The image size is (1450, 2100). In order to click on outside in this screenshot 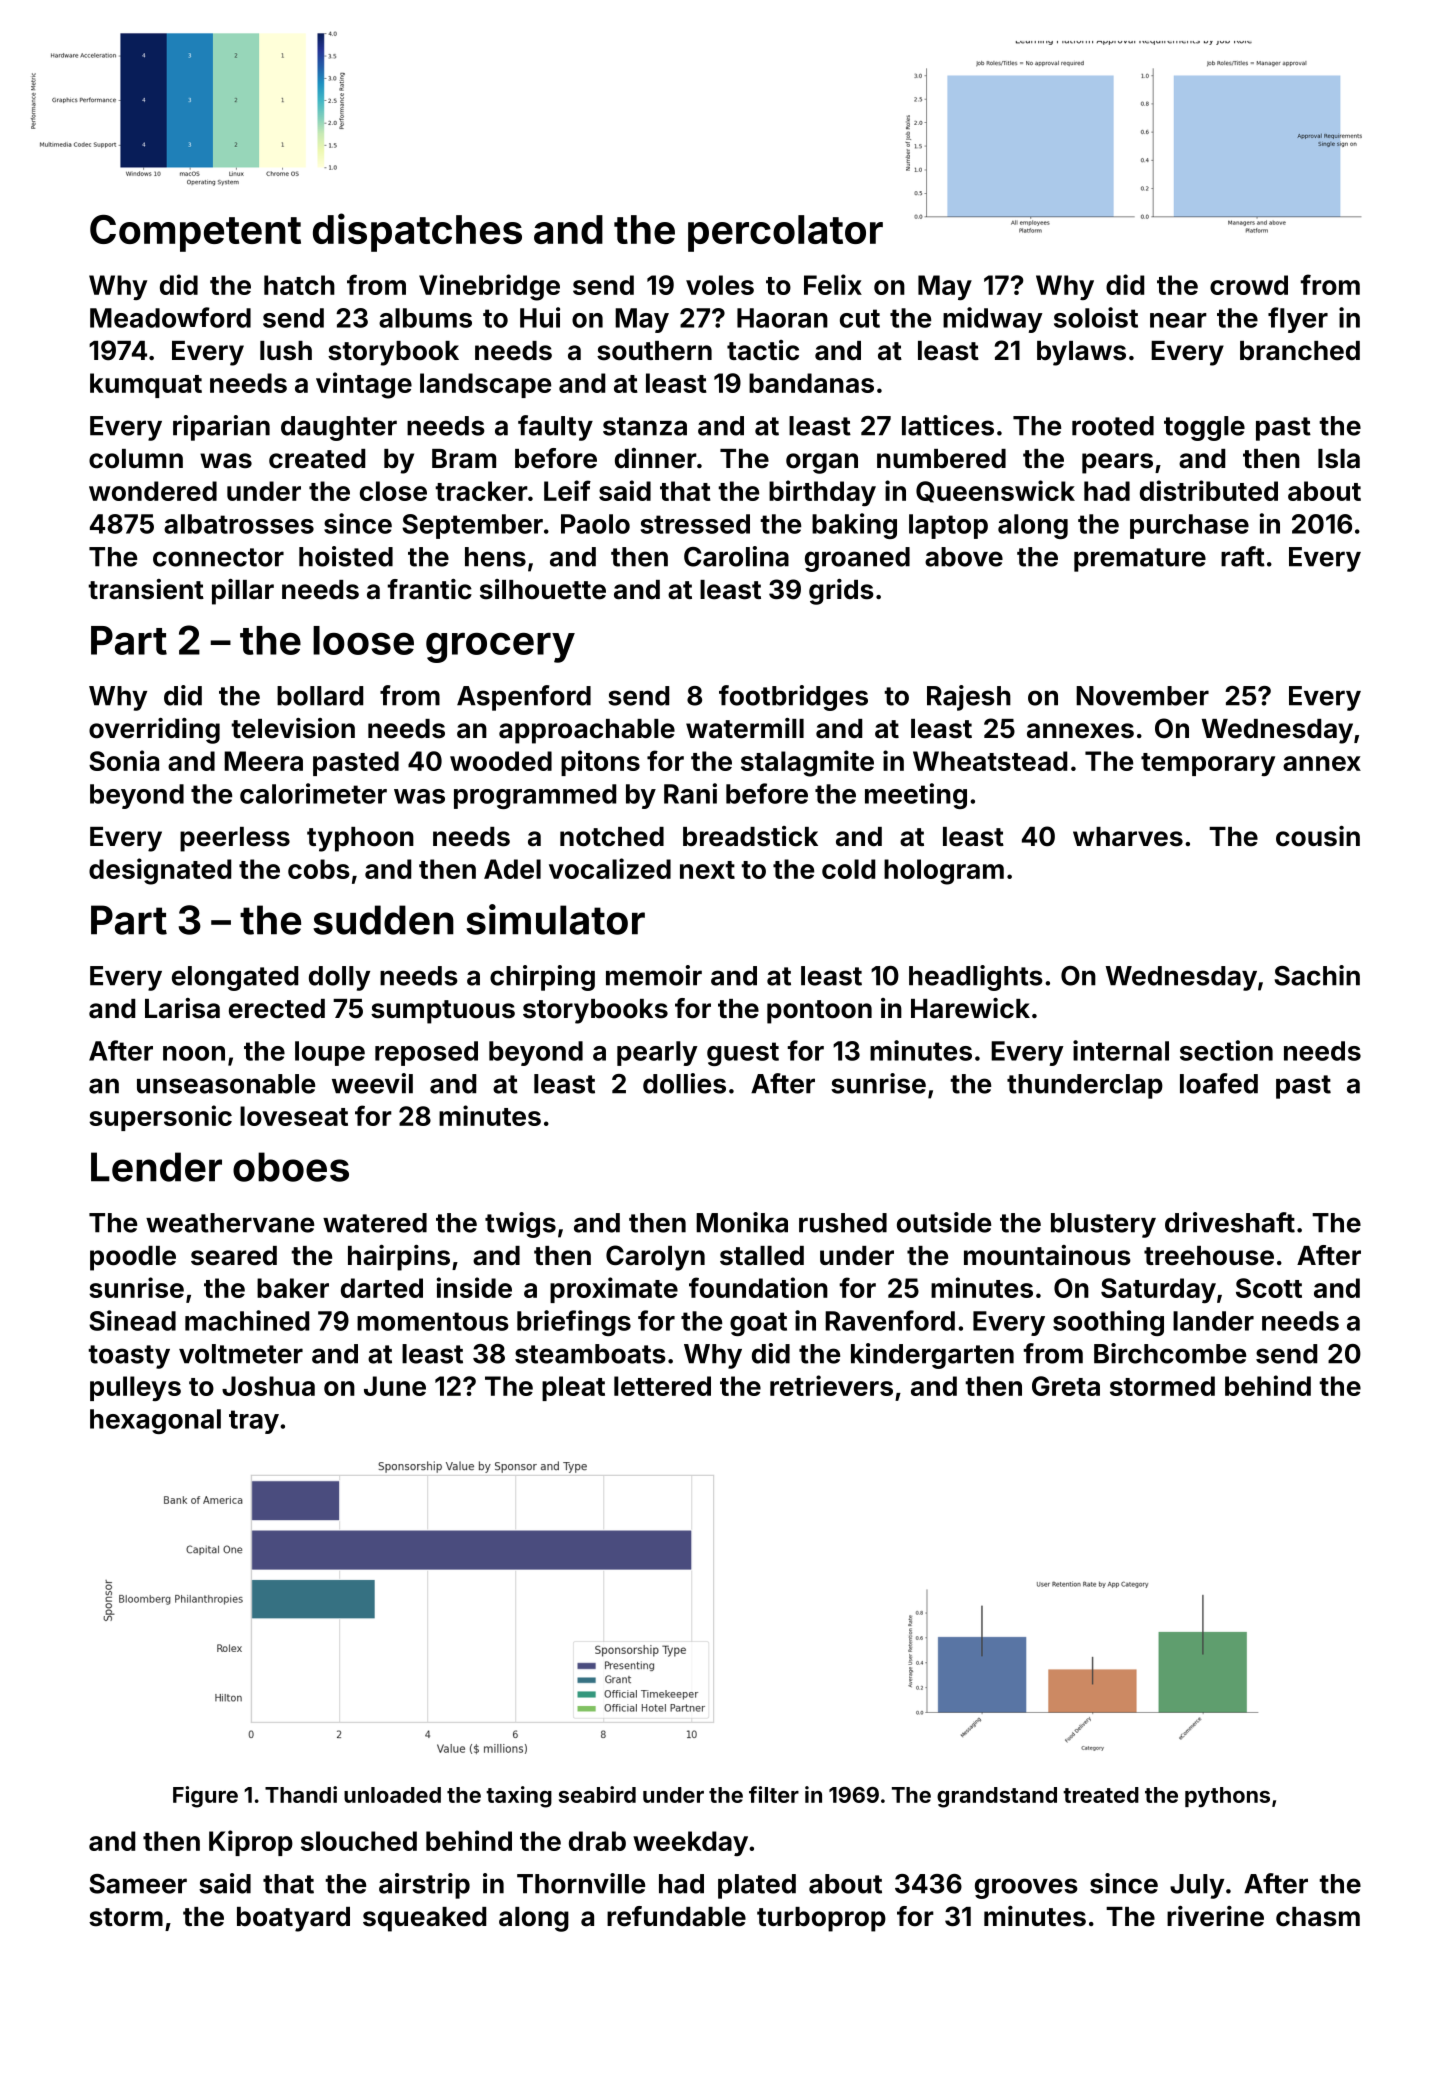, I will do `click(944, 1222)`.
